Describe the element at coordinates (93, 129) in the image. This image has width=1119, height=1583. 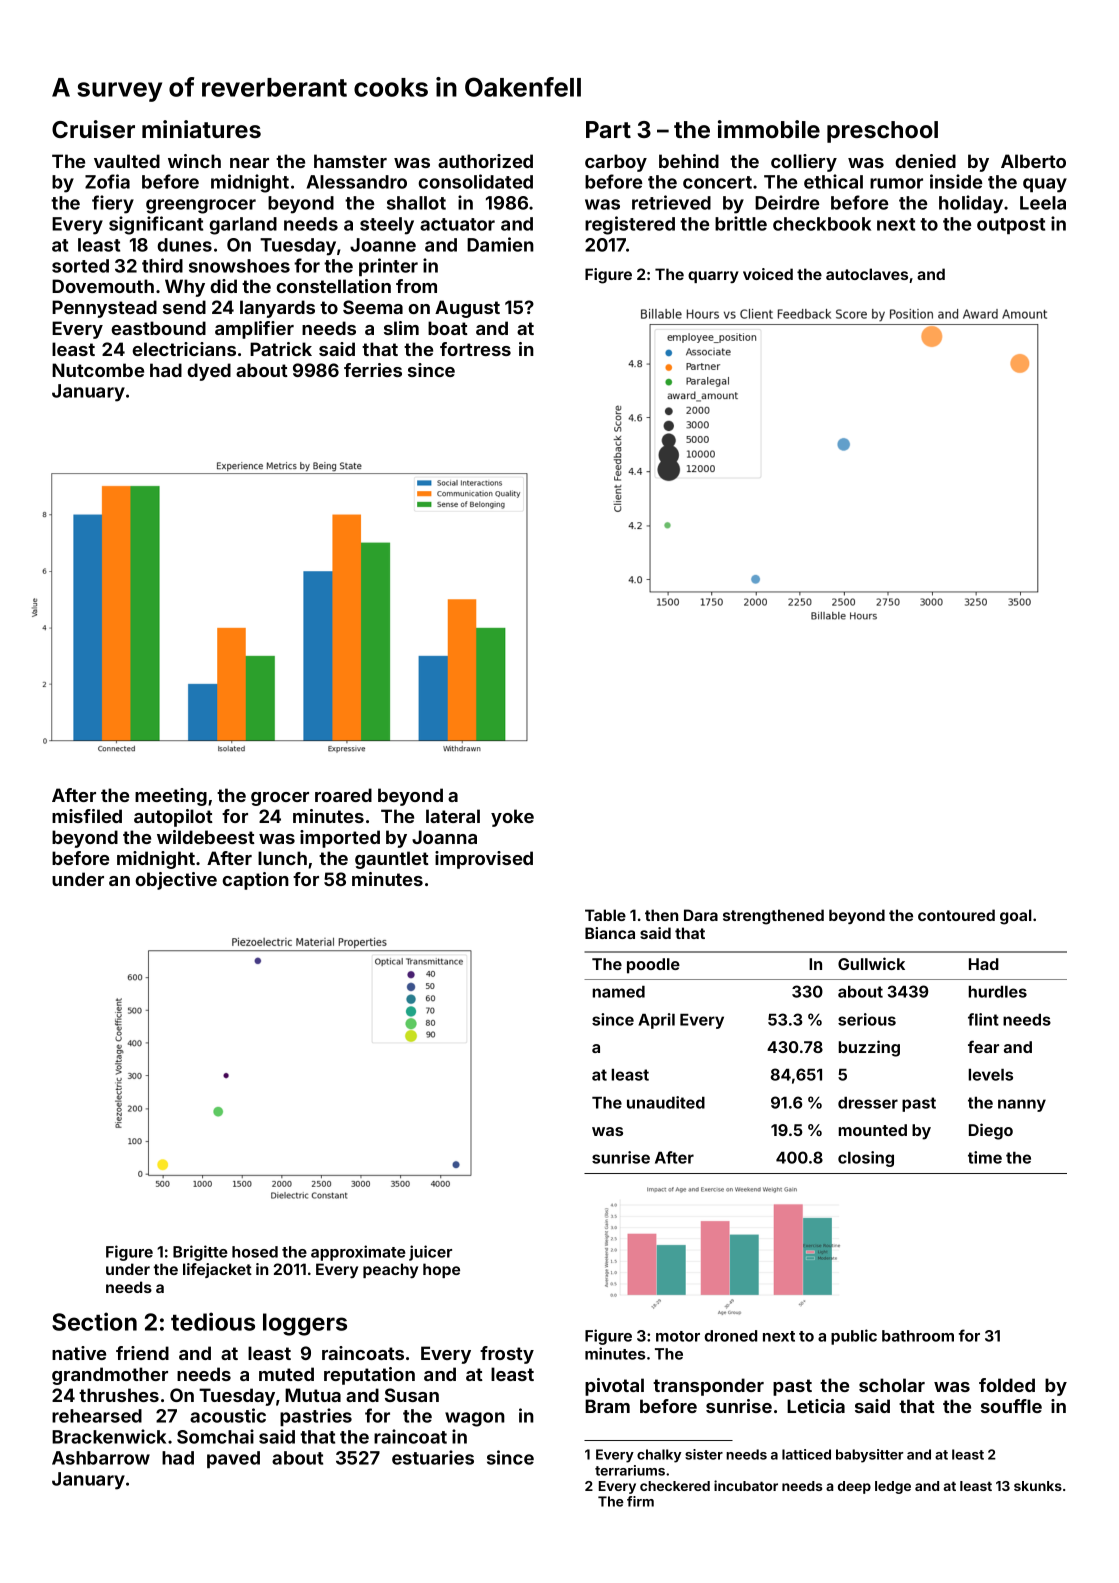
I see `Cruiser` at that location.
